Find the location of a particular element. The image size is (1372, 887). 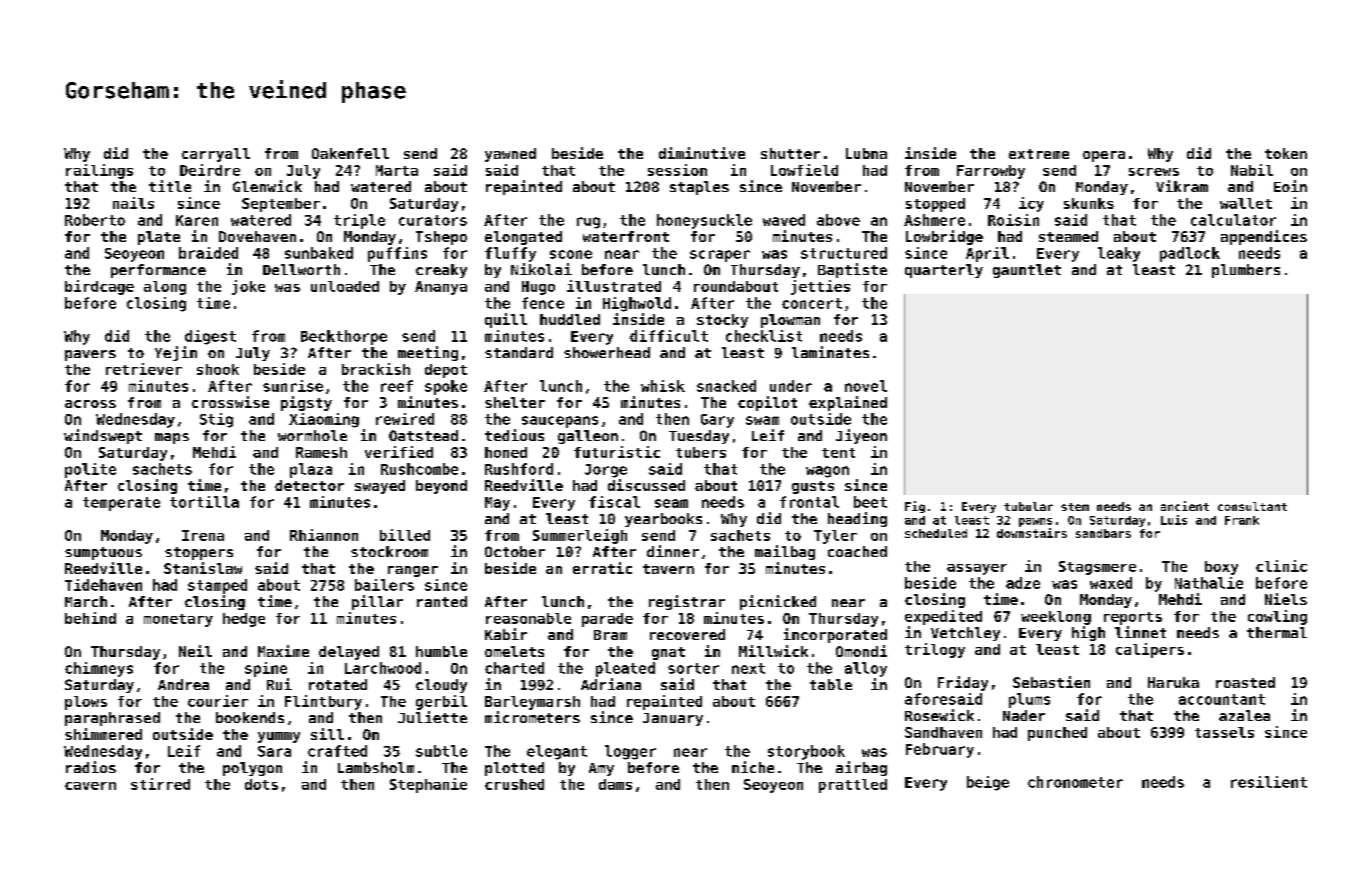

Deirdre is located at coordinates (210, 170).
